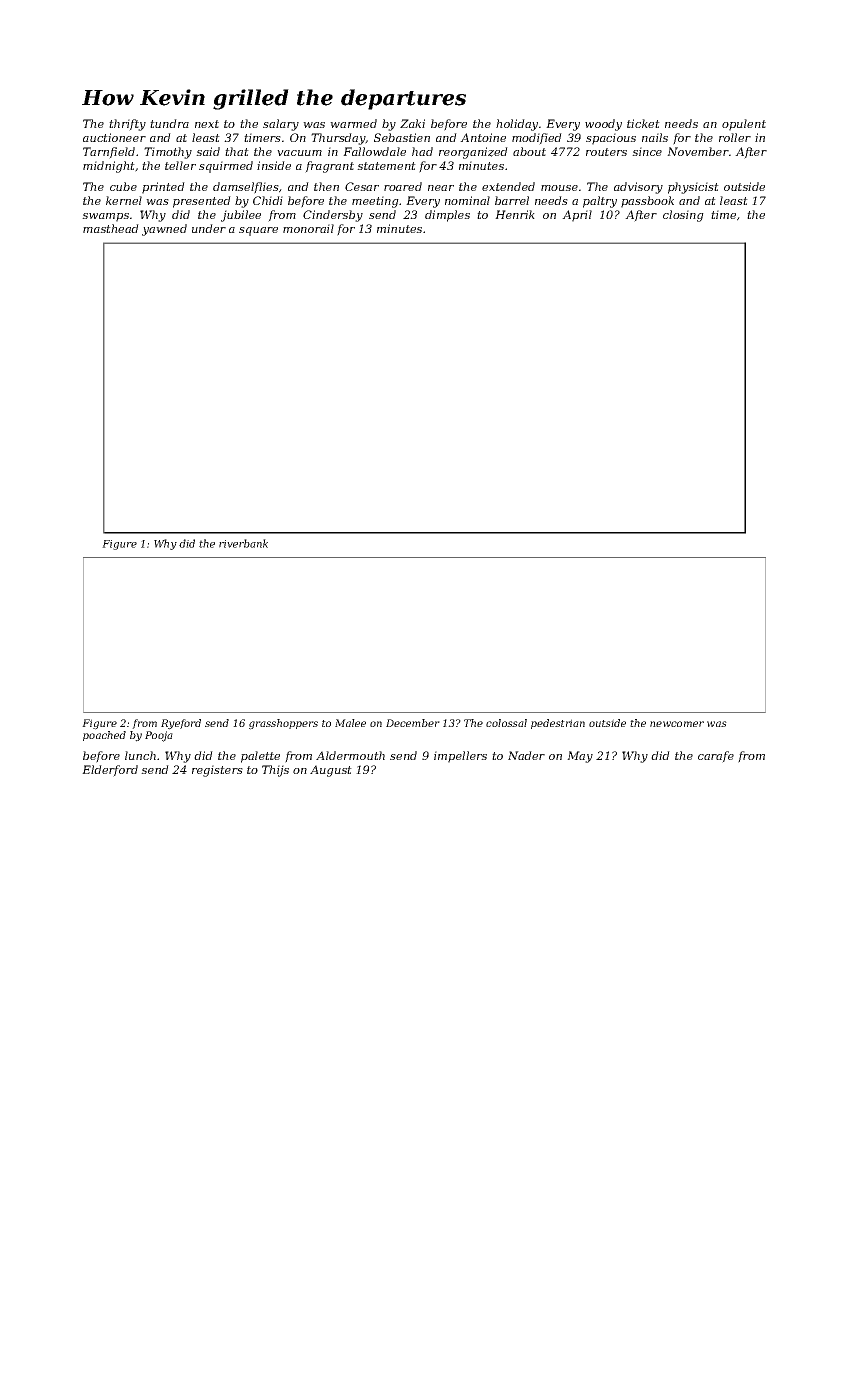 The image size is (849, 1400). What do you see at coordinates (164, 230) in the screenshot?
I see `yawned` at bounding box center [164, 230].
